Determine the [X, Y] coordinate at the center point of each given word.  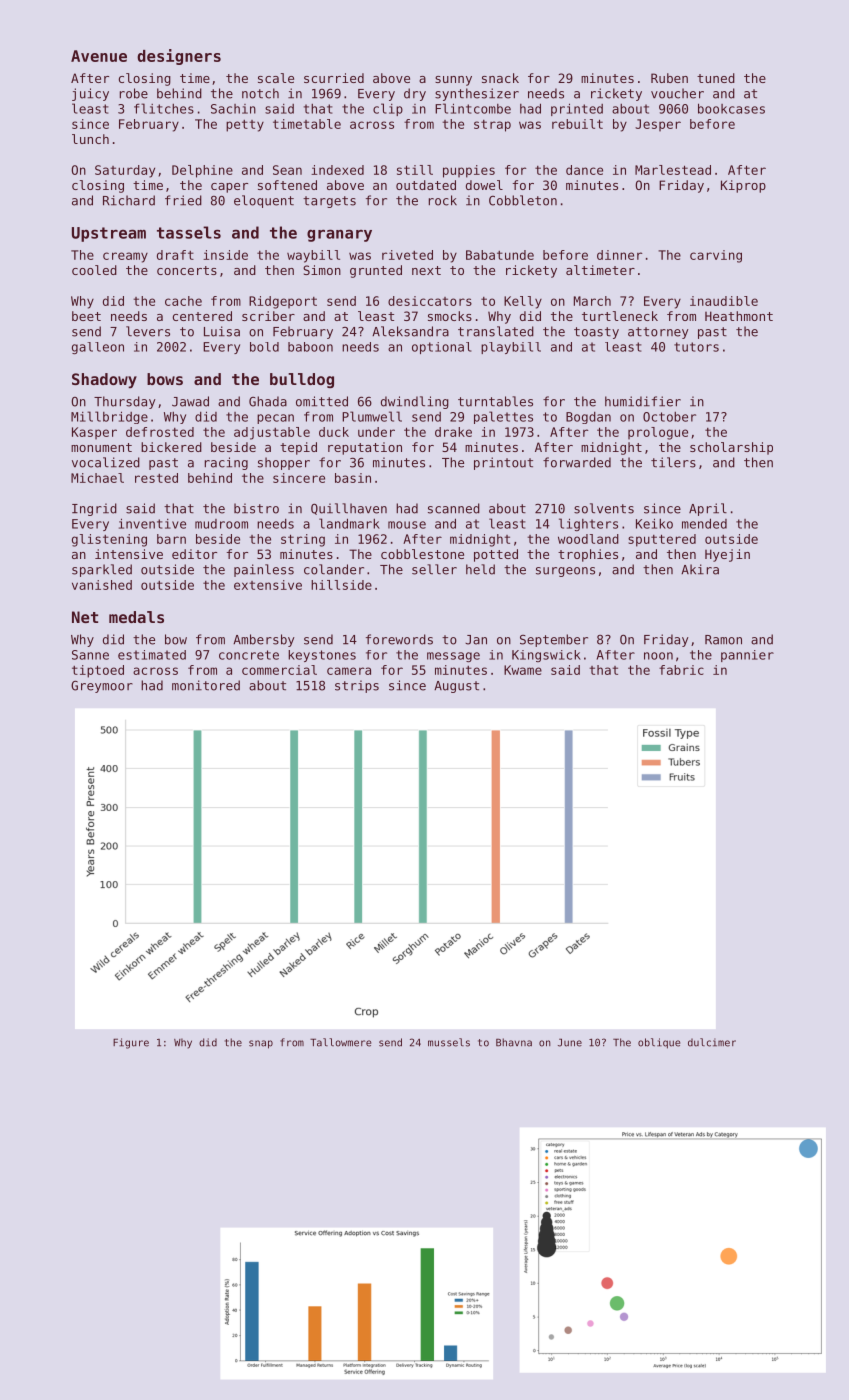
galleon [98, 348]
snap [261, 1044]
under [376, 432]
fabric [681, 670]
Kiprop [743, 186]
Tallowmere [340, 1042]
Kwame [523, 670]
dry [415, 94]
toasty [596, 333]
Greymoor [102, 687]
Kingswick [546, 656]
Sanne [90, 655]
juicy [90, 94]
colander [334, 569]
